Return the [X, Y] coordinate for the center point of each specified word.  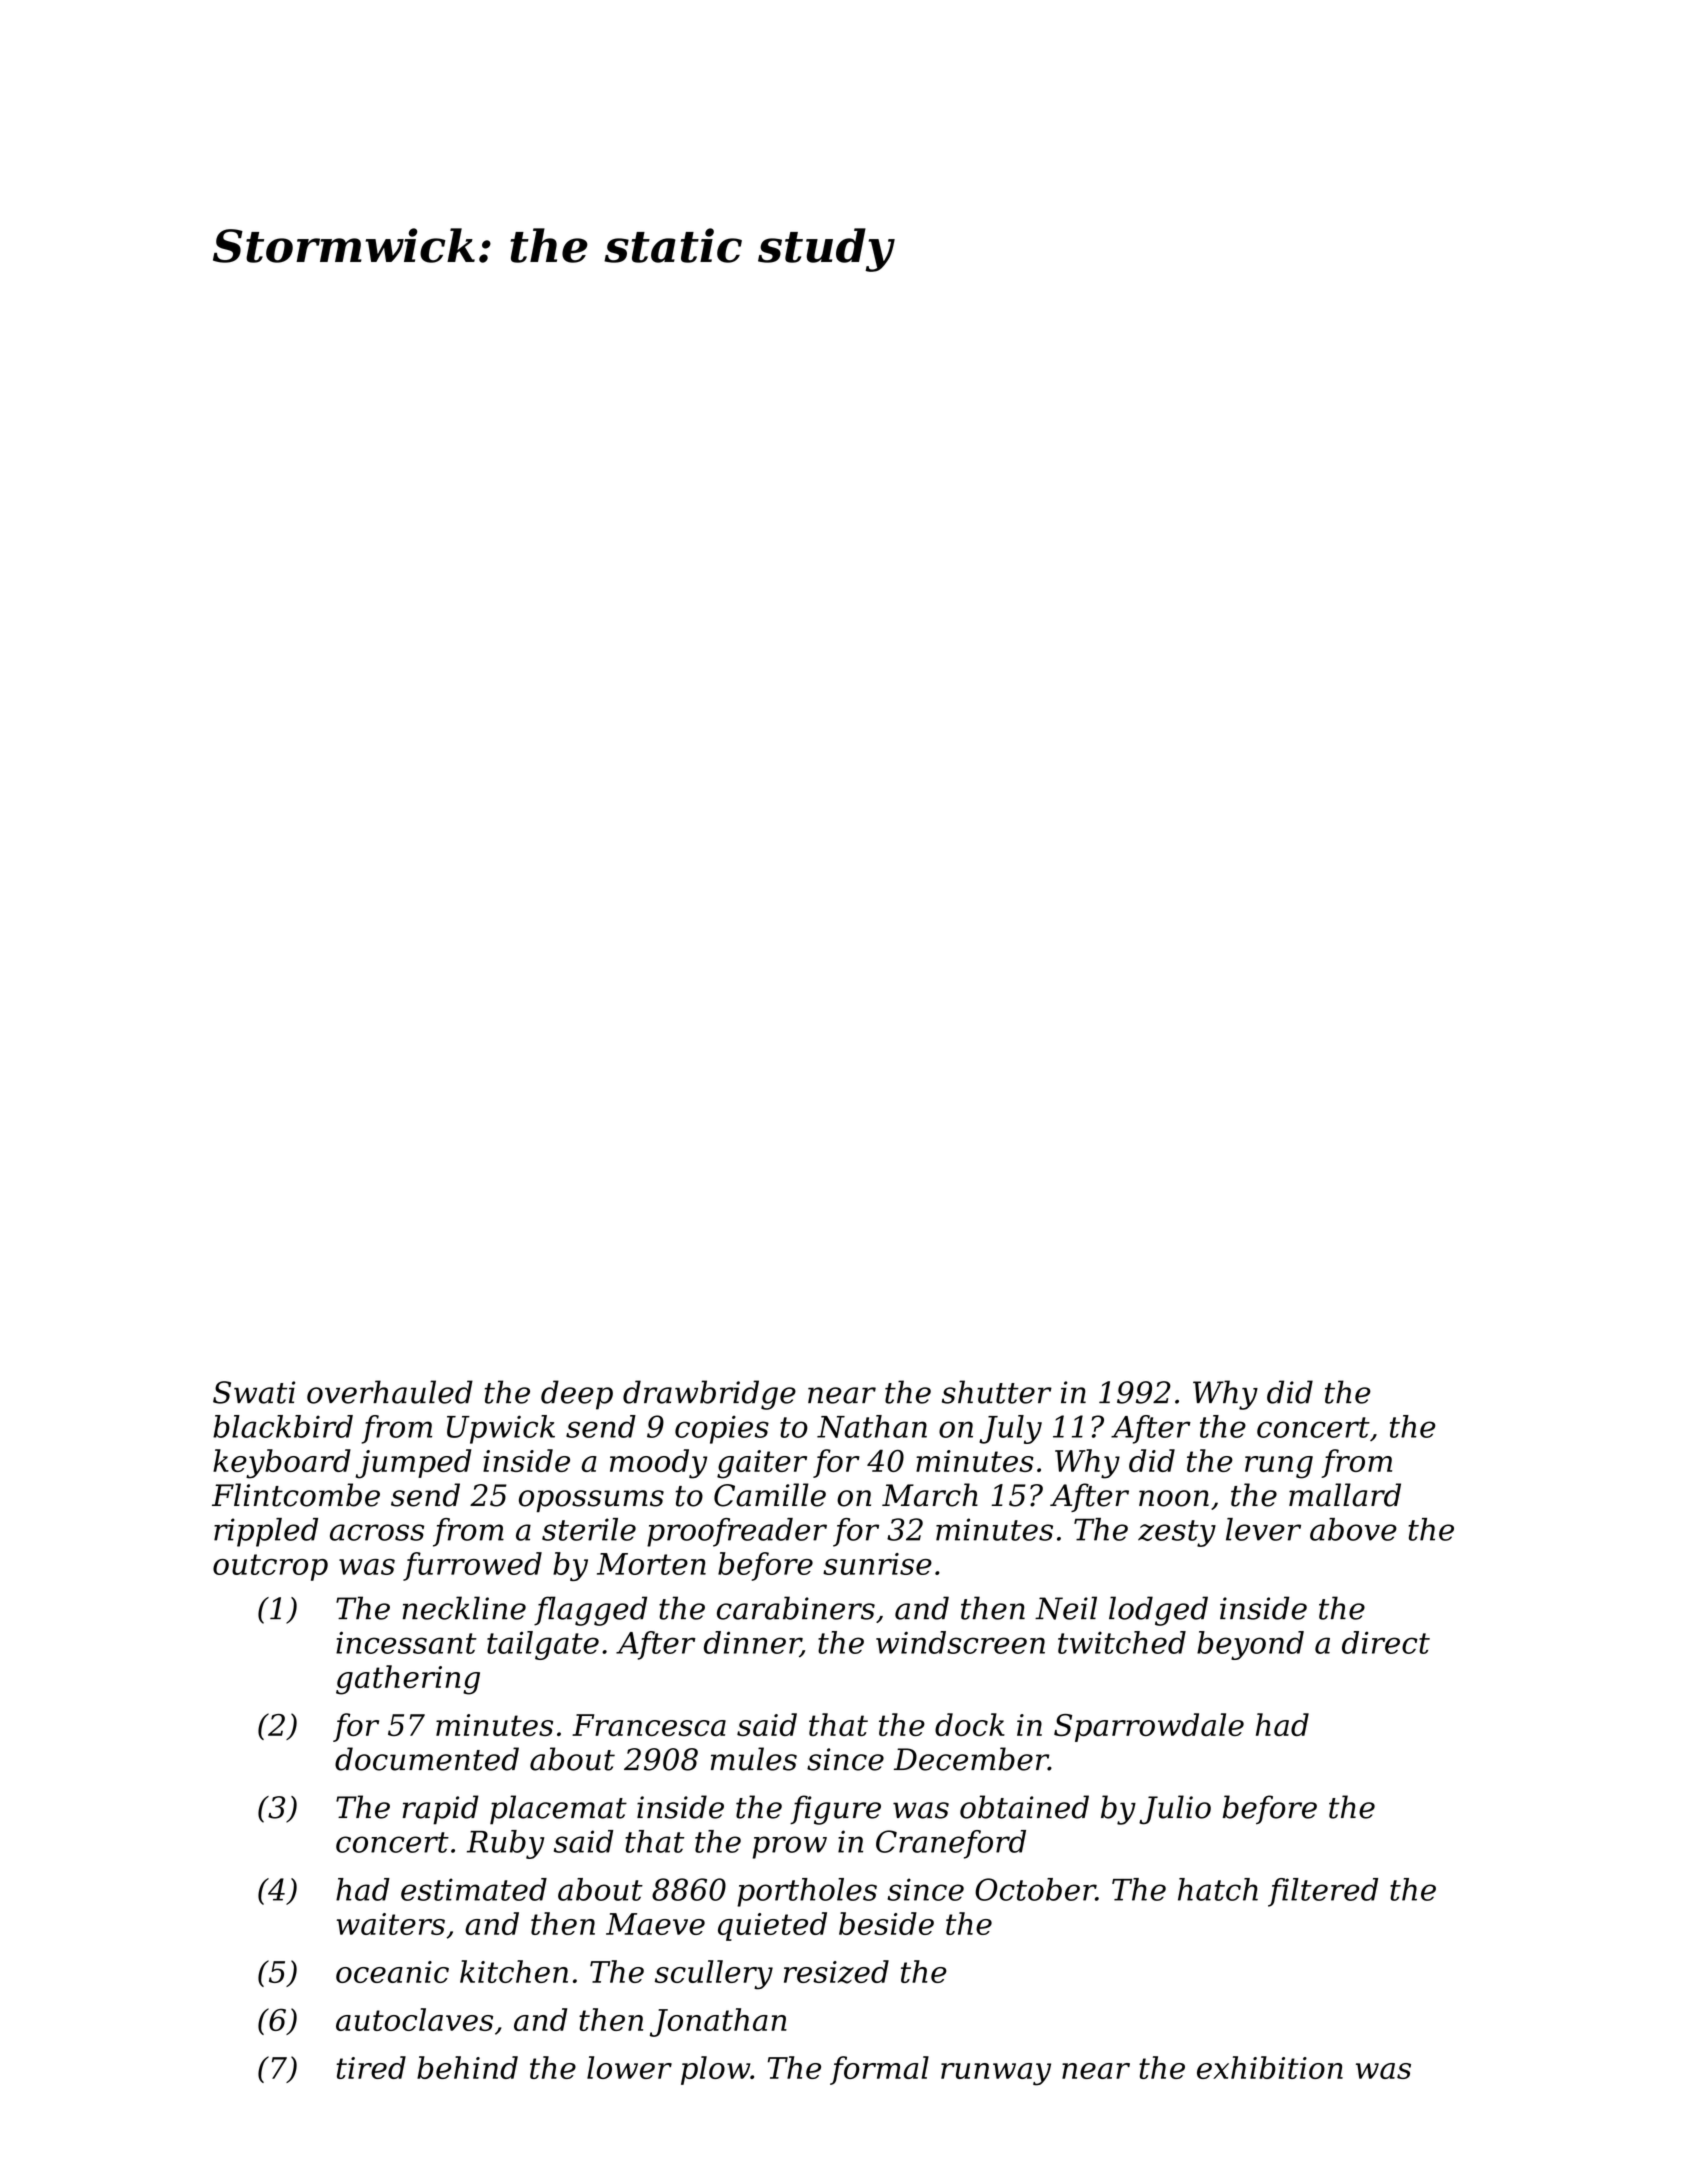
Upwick [501, 1429]
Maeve [655, 1924]
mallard [1345, 1495]
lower [629, 2067]
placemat [558, 1810]
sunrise [877, 1564]
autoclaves [414, 2019]
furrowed [472, 1566]
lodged [1158, 1611]
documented [427, 1759]
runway [996, 2074]
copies [722, 1429]
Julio [1175, 1810]
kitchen [514, 1971]
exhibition [1270, 2067]
